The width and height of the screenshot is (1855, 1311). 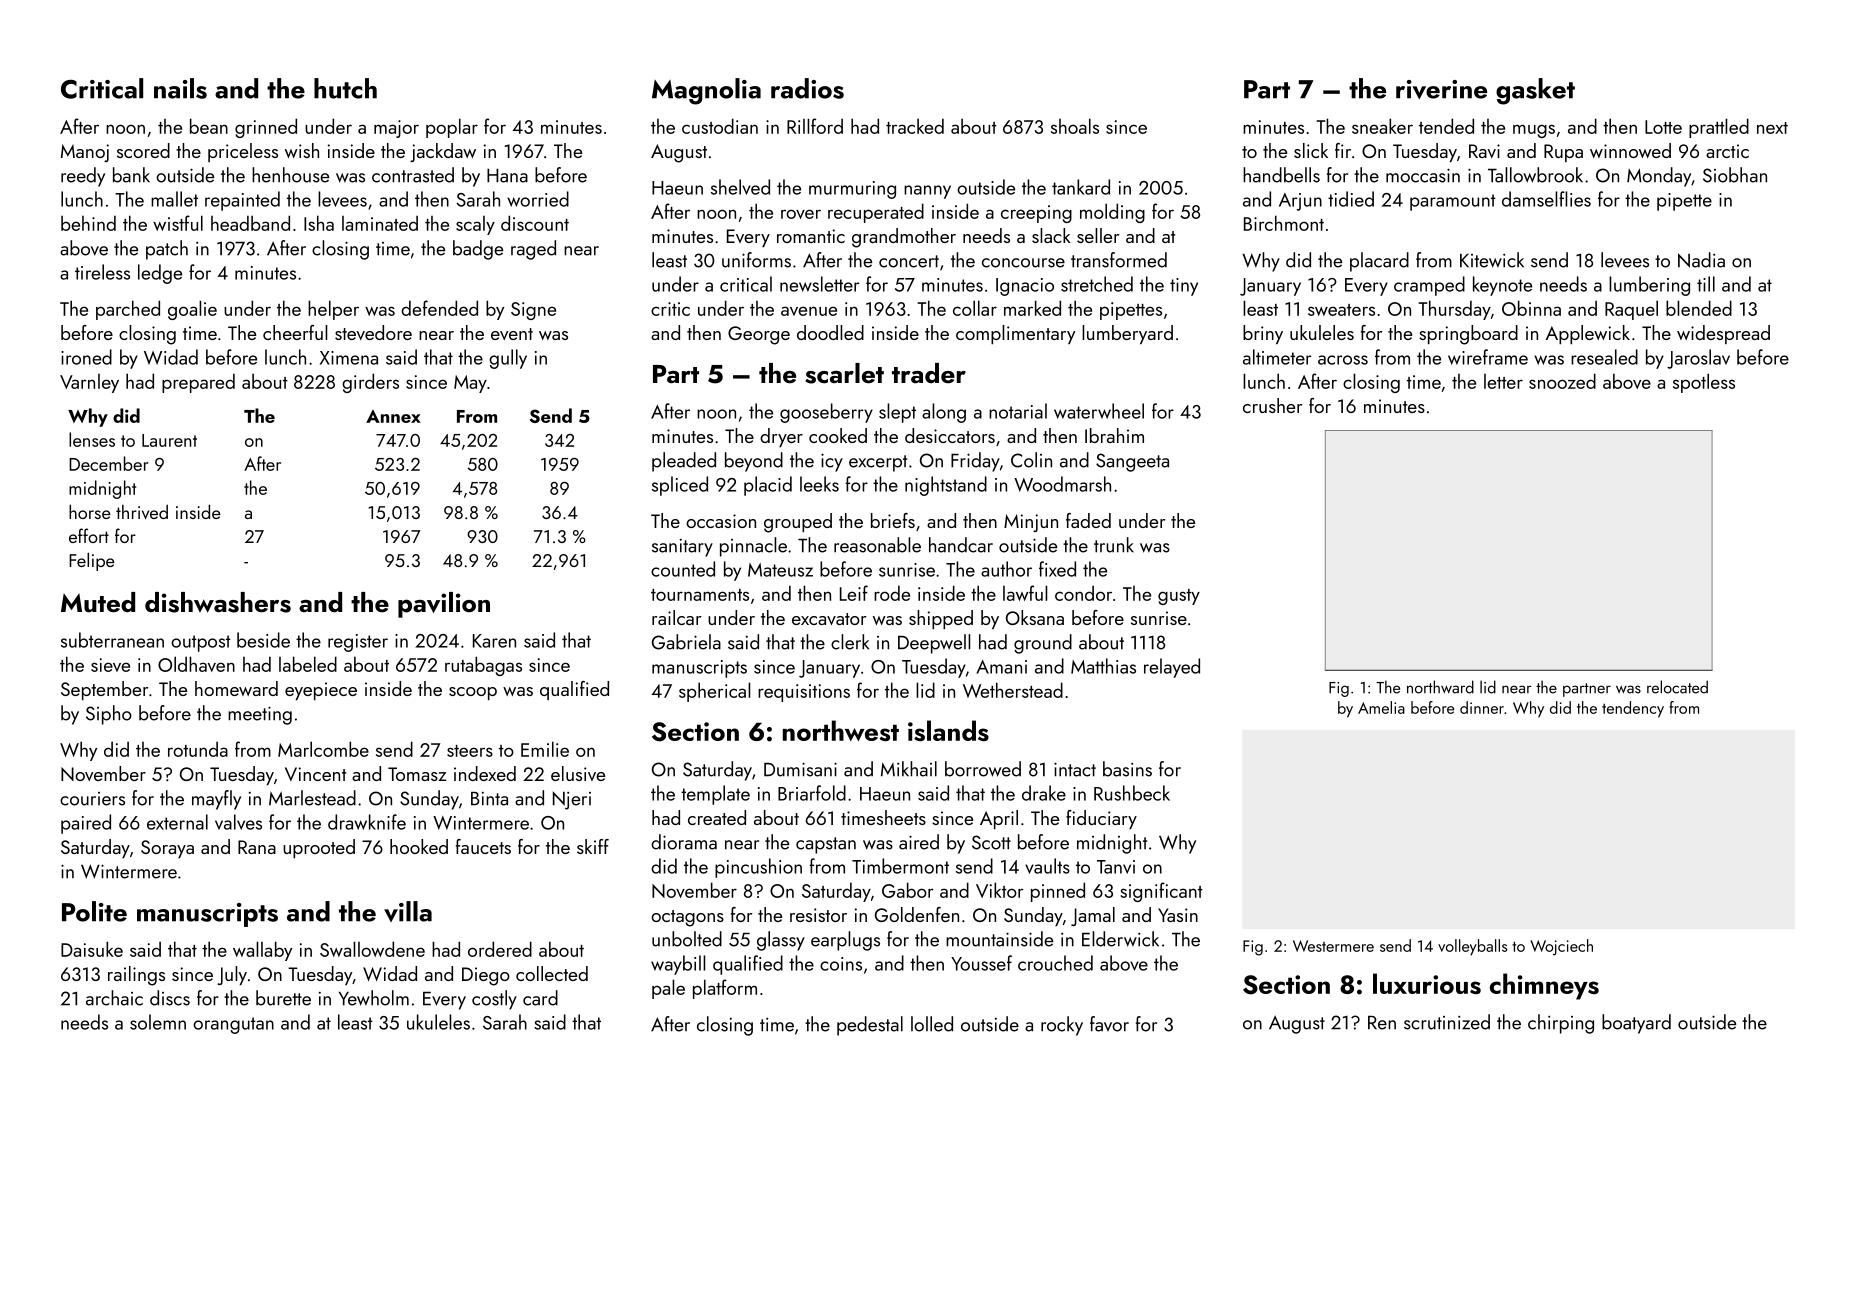 I want to click on next, so click(x=1772, y=128).
